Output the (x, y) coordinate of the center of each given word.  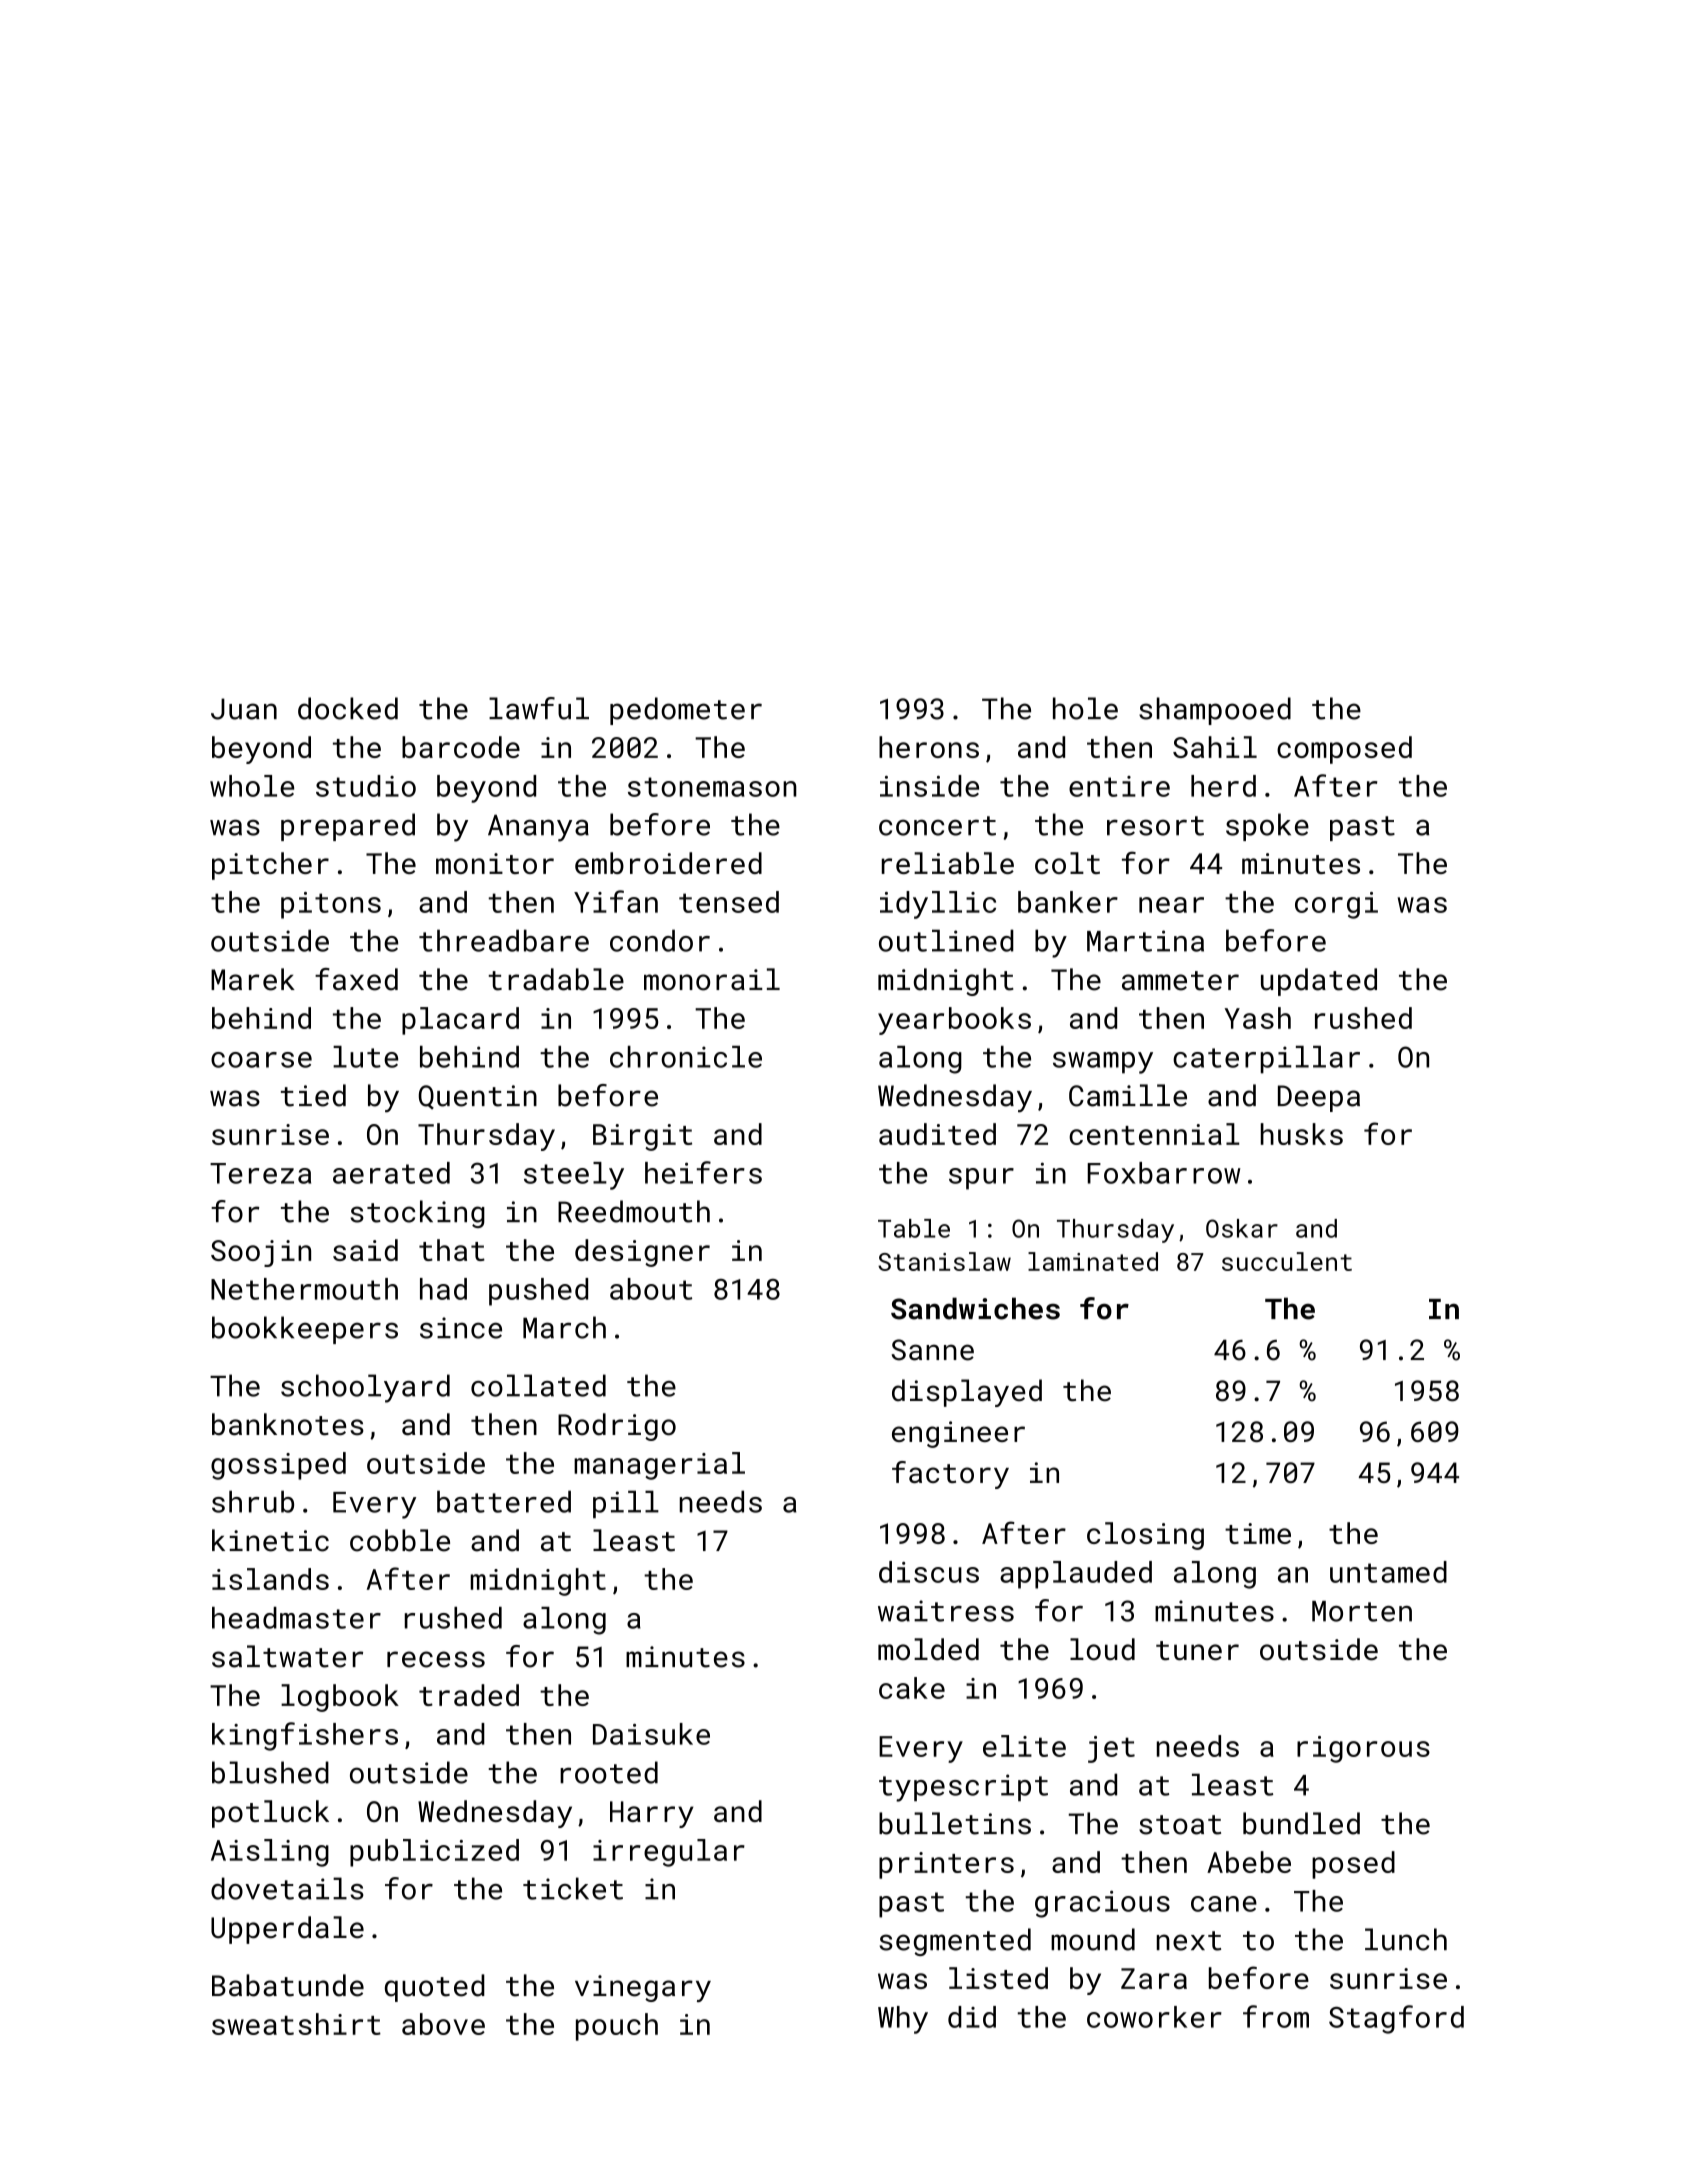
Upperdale (287, 1930)
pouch (617, 2027)
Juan (244, 709)
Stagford (1396, 2019)
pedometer (686, 711)
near (1171, 905)
